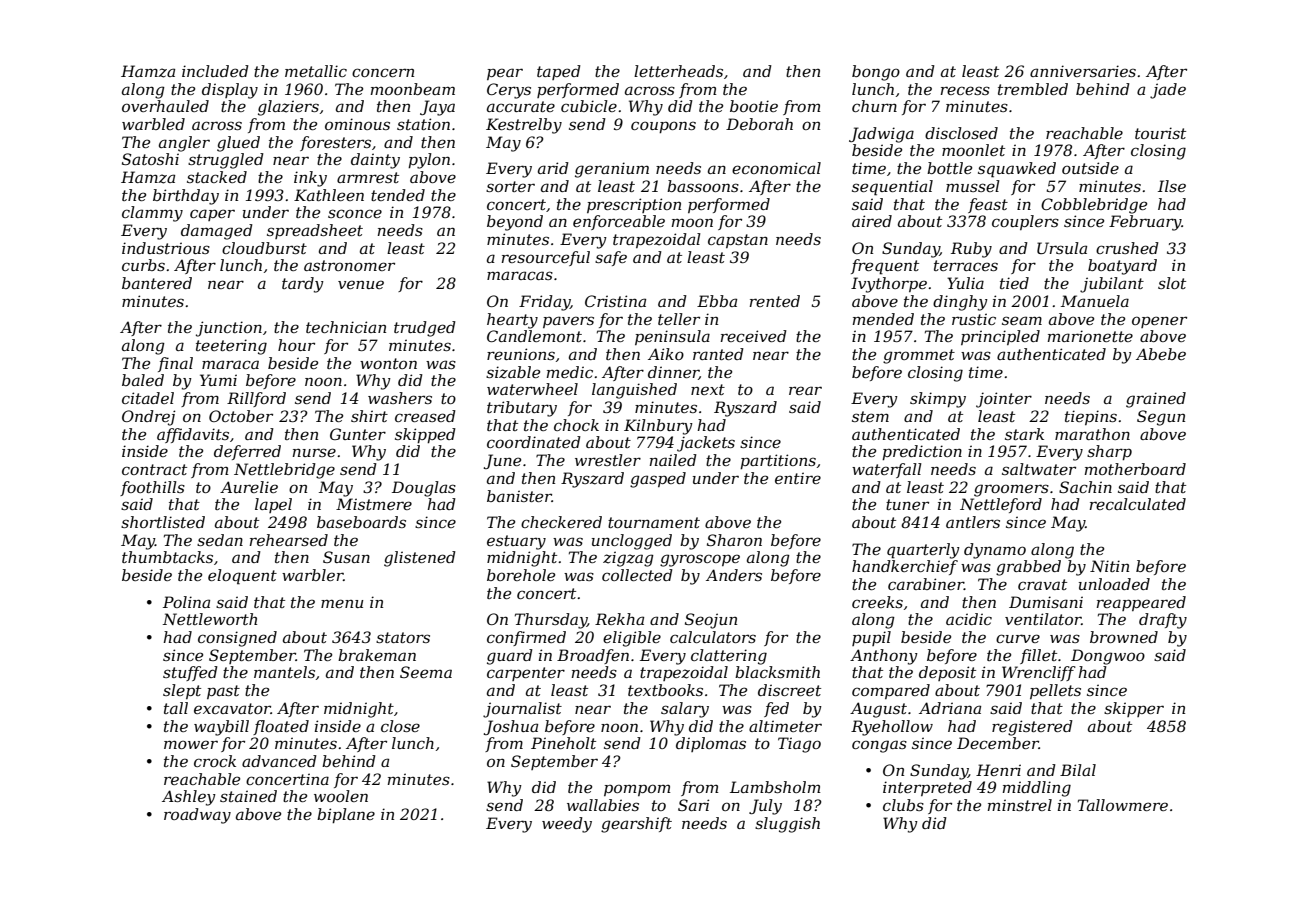 The height and width of the screenshot is (924, 1308). Describe the element at coordinates (346, 815) in the screenshot. I see `biplane` at that location.
